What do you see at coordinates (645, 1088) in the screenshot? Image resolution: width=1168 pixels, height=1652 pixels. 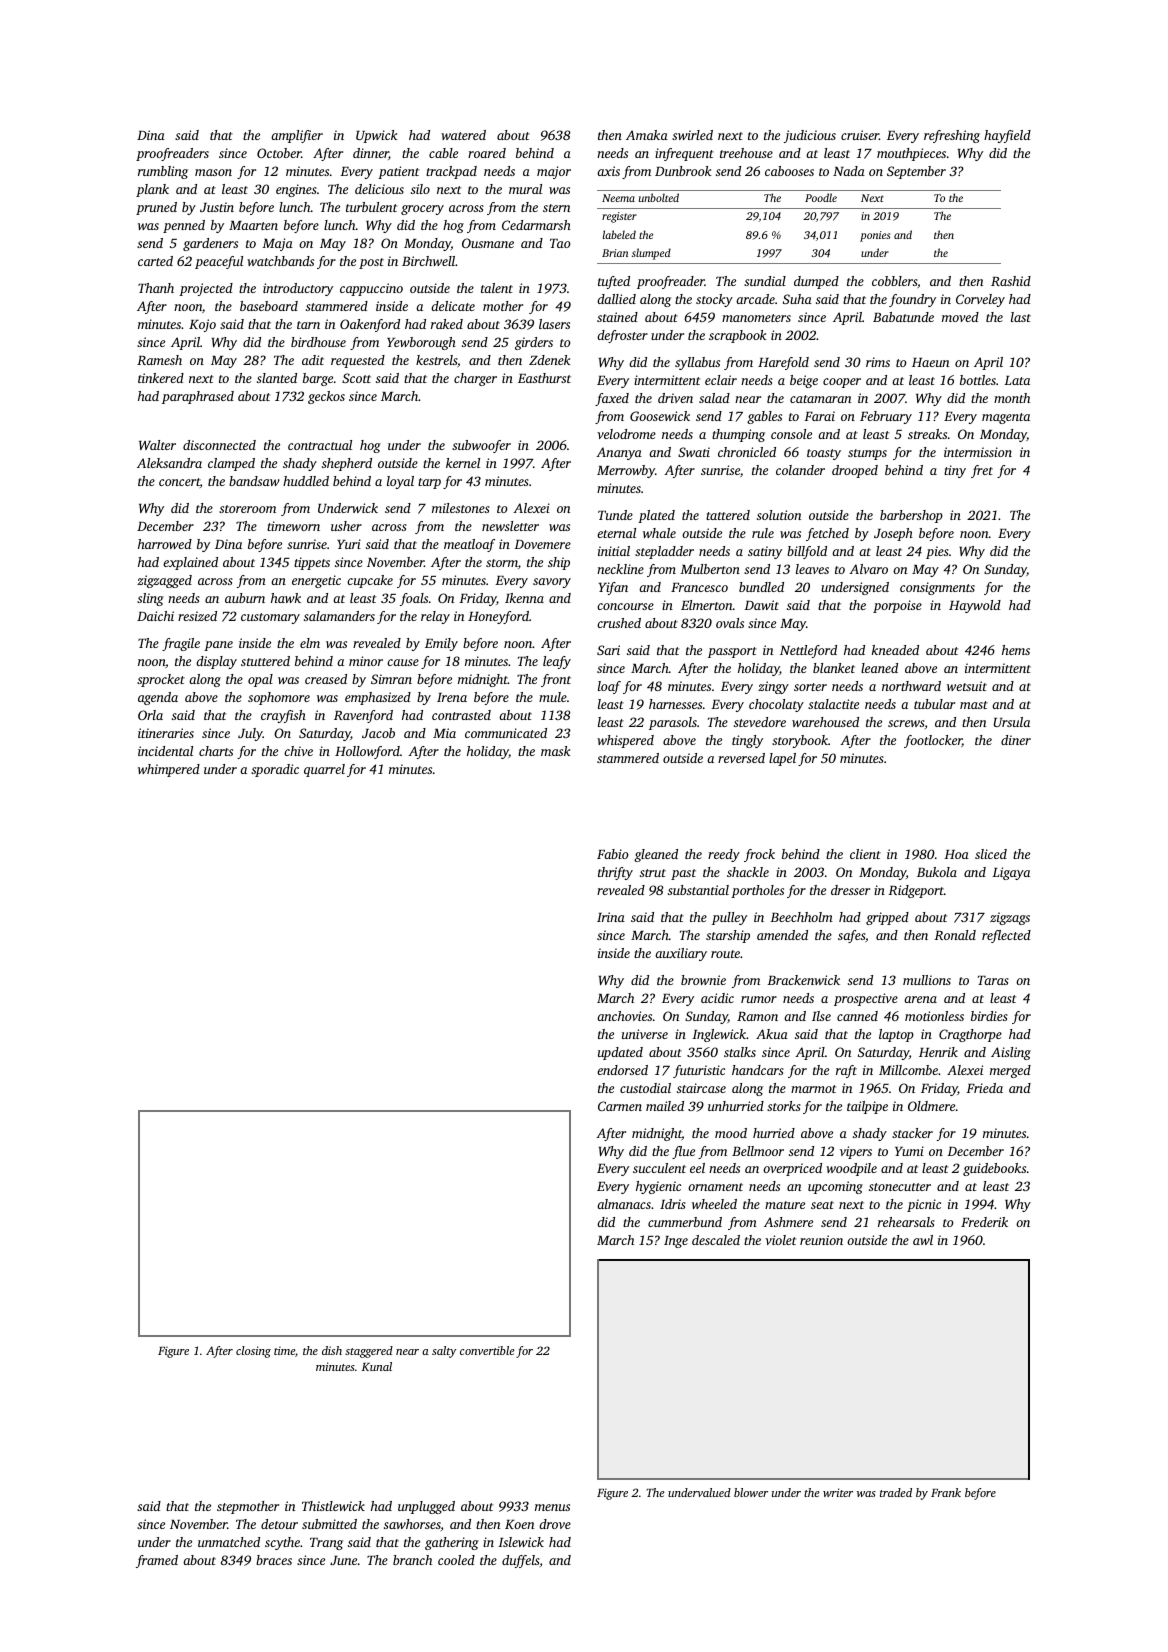 I see `custodial` at bounding box center [645, 1088].
